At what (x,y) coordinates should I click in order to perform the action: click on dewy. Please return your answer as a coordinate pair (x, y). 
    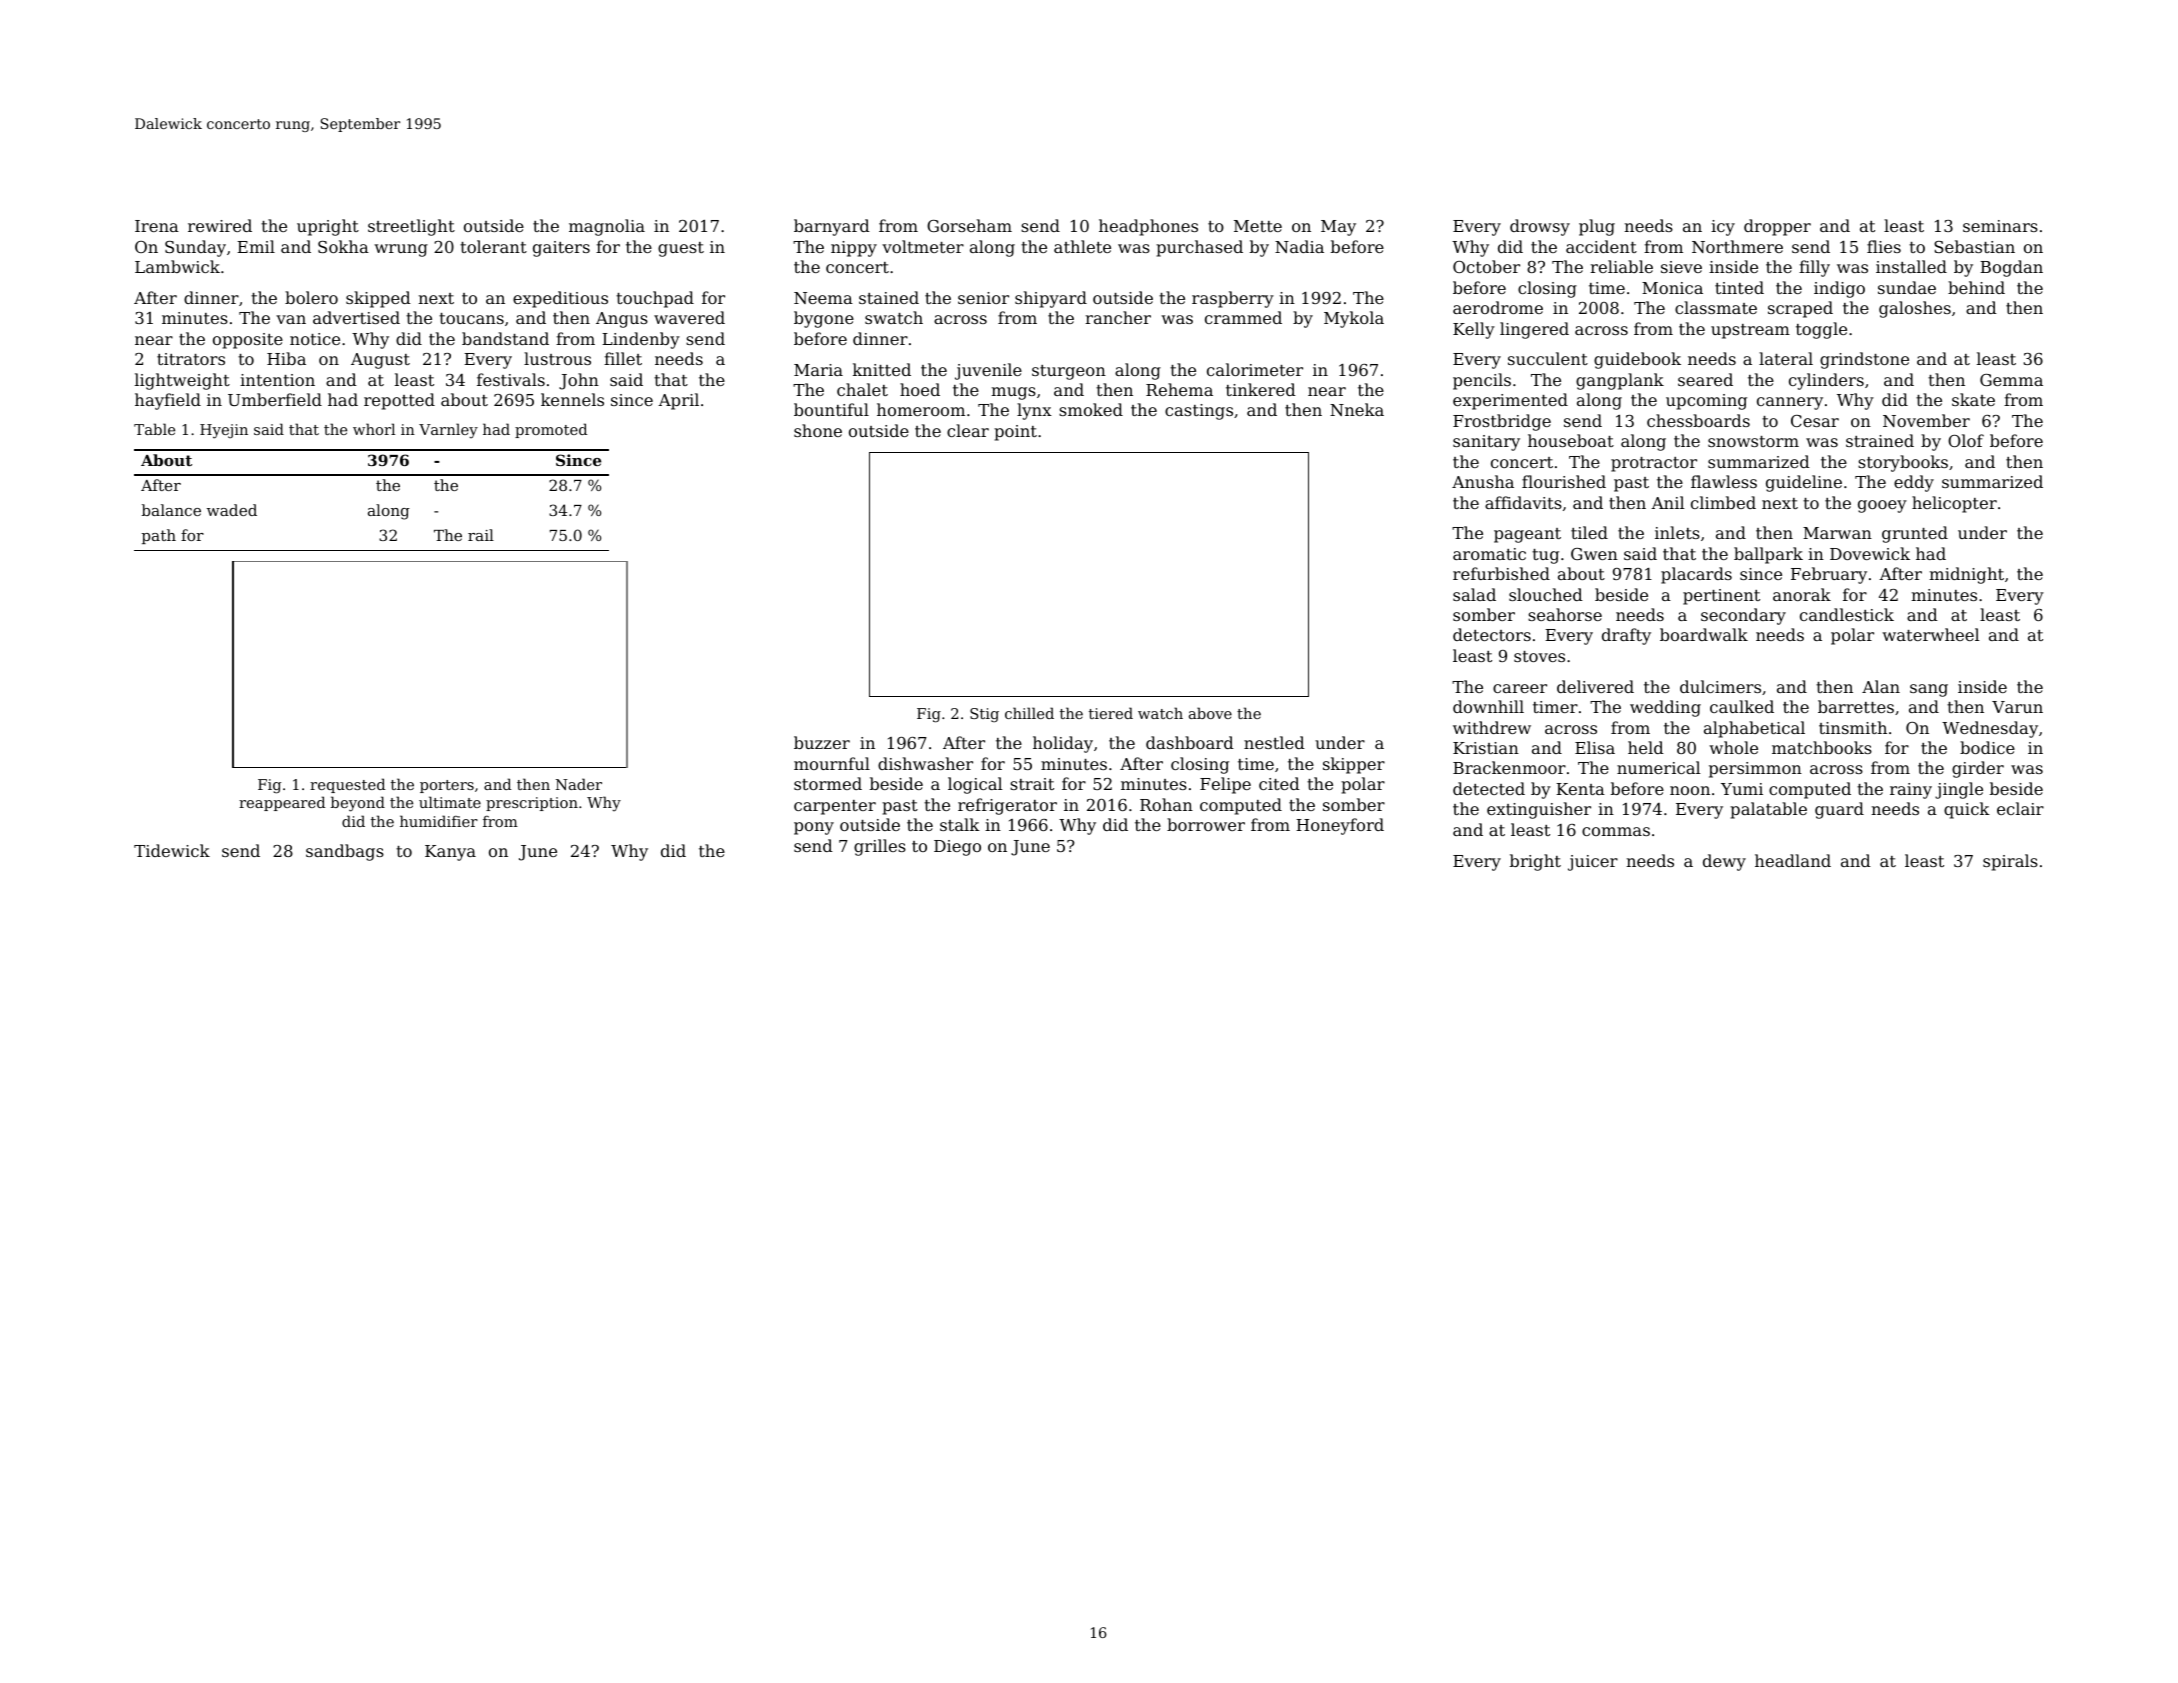
    Looking at the image, I should click on (1724, 862).
